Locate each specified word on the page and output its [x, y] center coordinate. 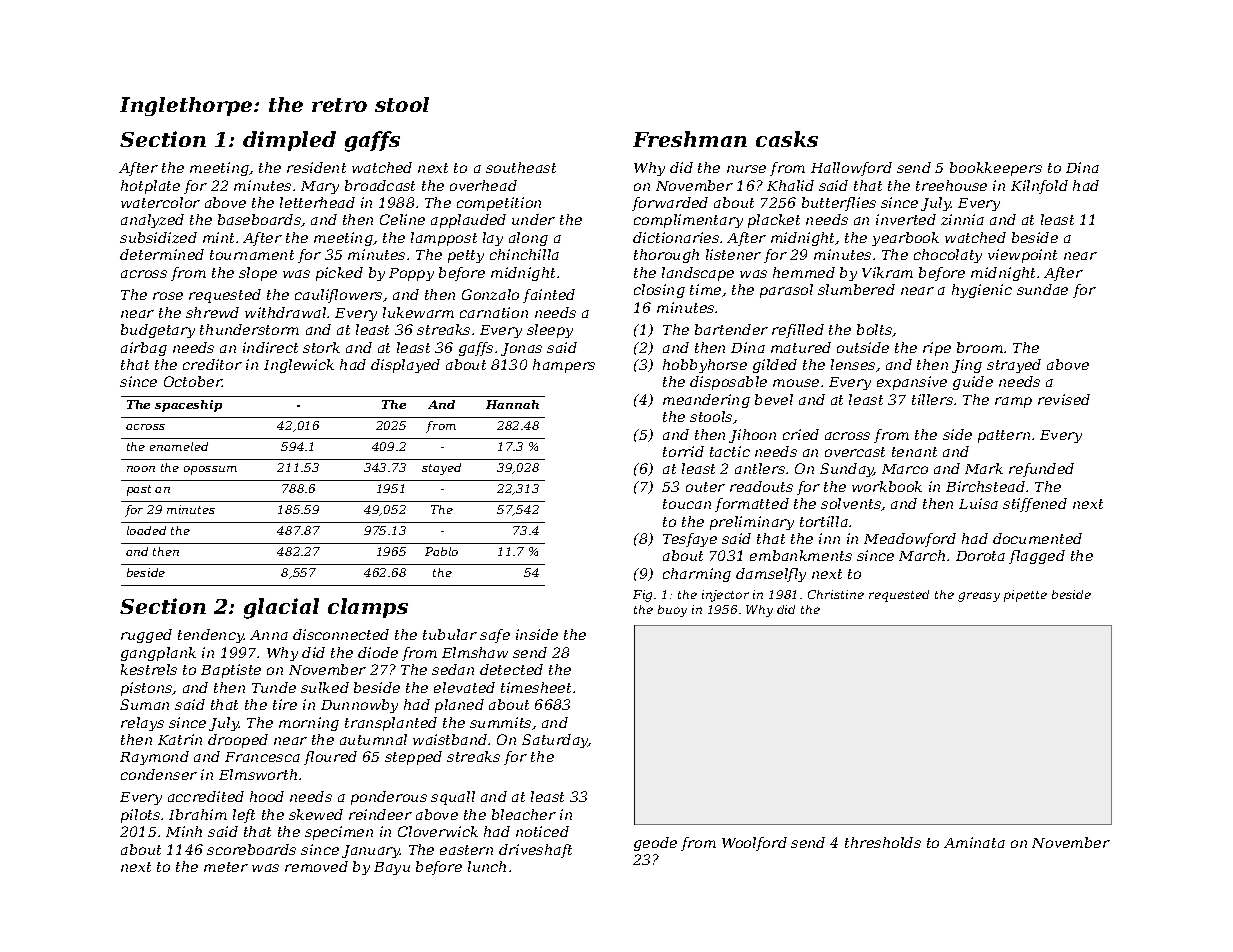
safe [495, 636]
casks [787, 139]
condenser [159, 774]
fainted [549, 296]
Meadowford [910, 540]
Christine [836, 594]
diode [378, 652]
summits [500, 722]
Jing [967, 366]
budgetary [158, 331]
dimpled [289, 141]
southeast [521, 167]
